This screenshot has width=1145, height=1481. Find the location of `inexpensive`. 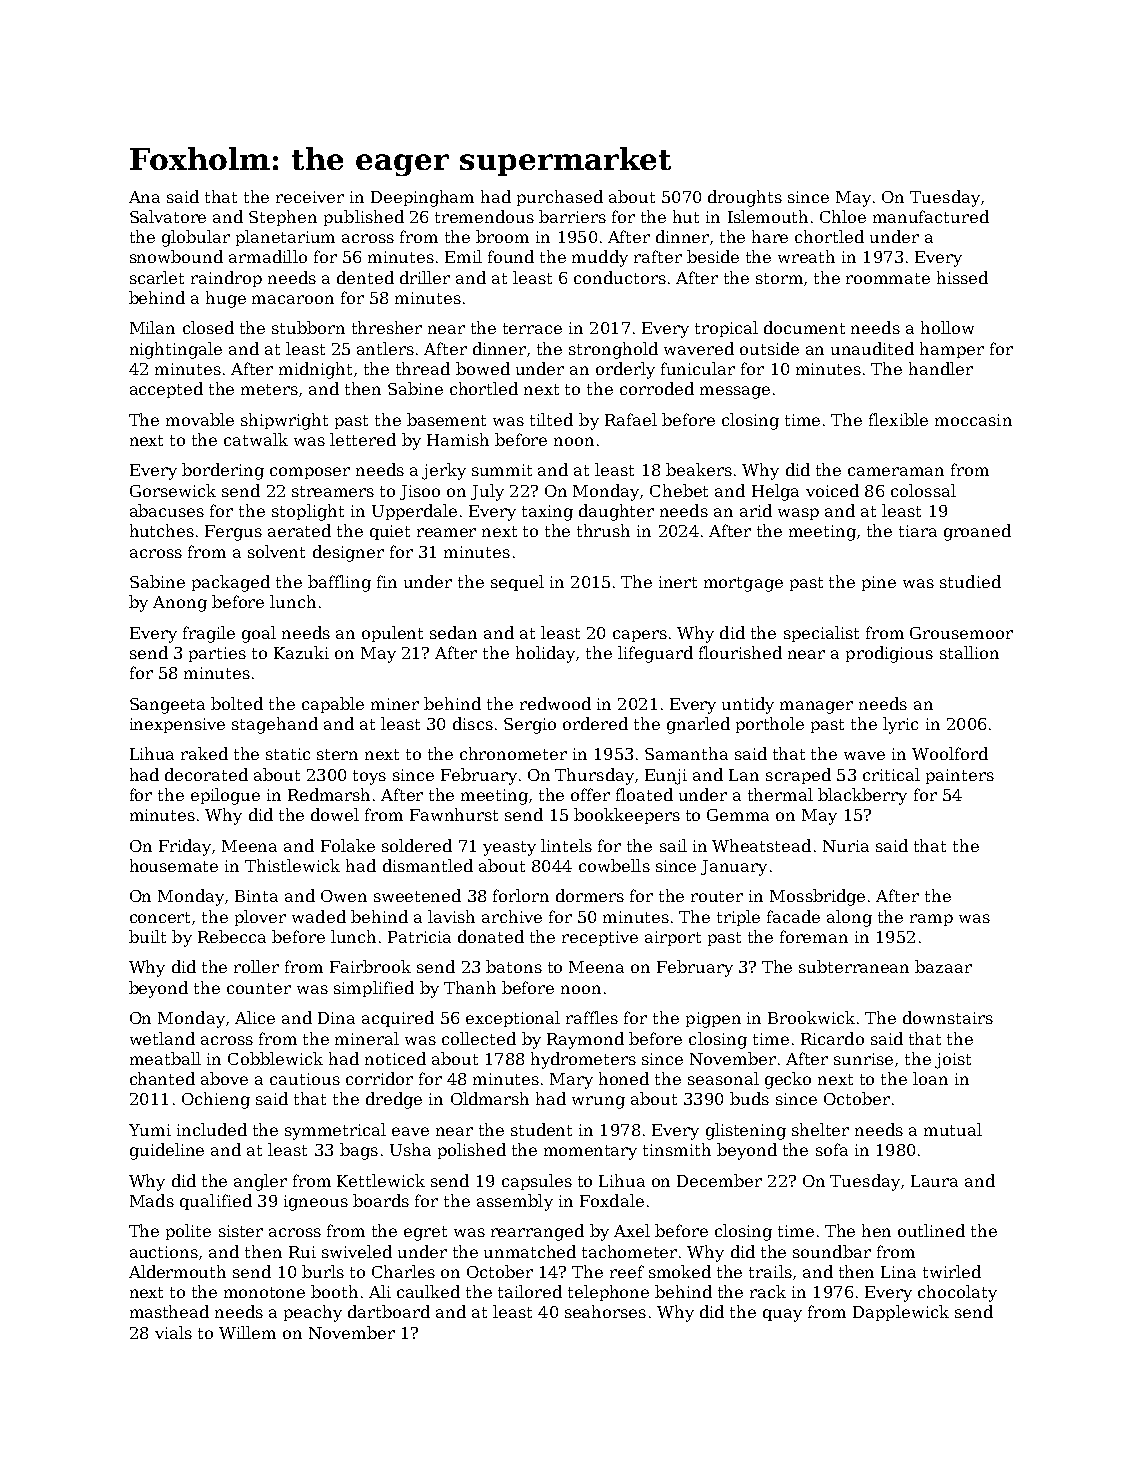

inexpensive is located at coordinates (177, 725).
